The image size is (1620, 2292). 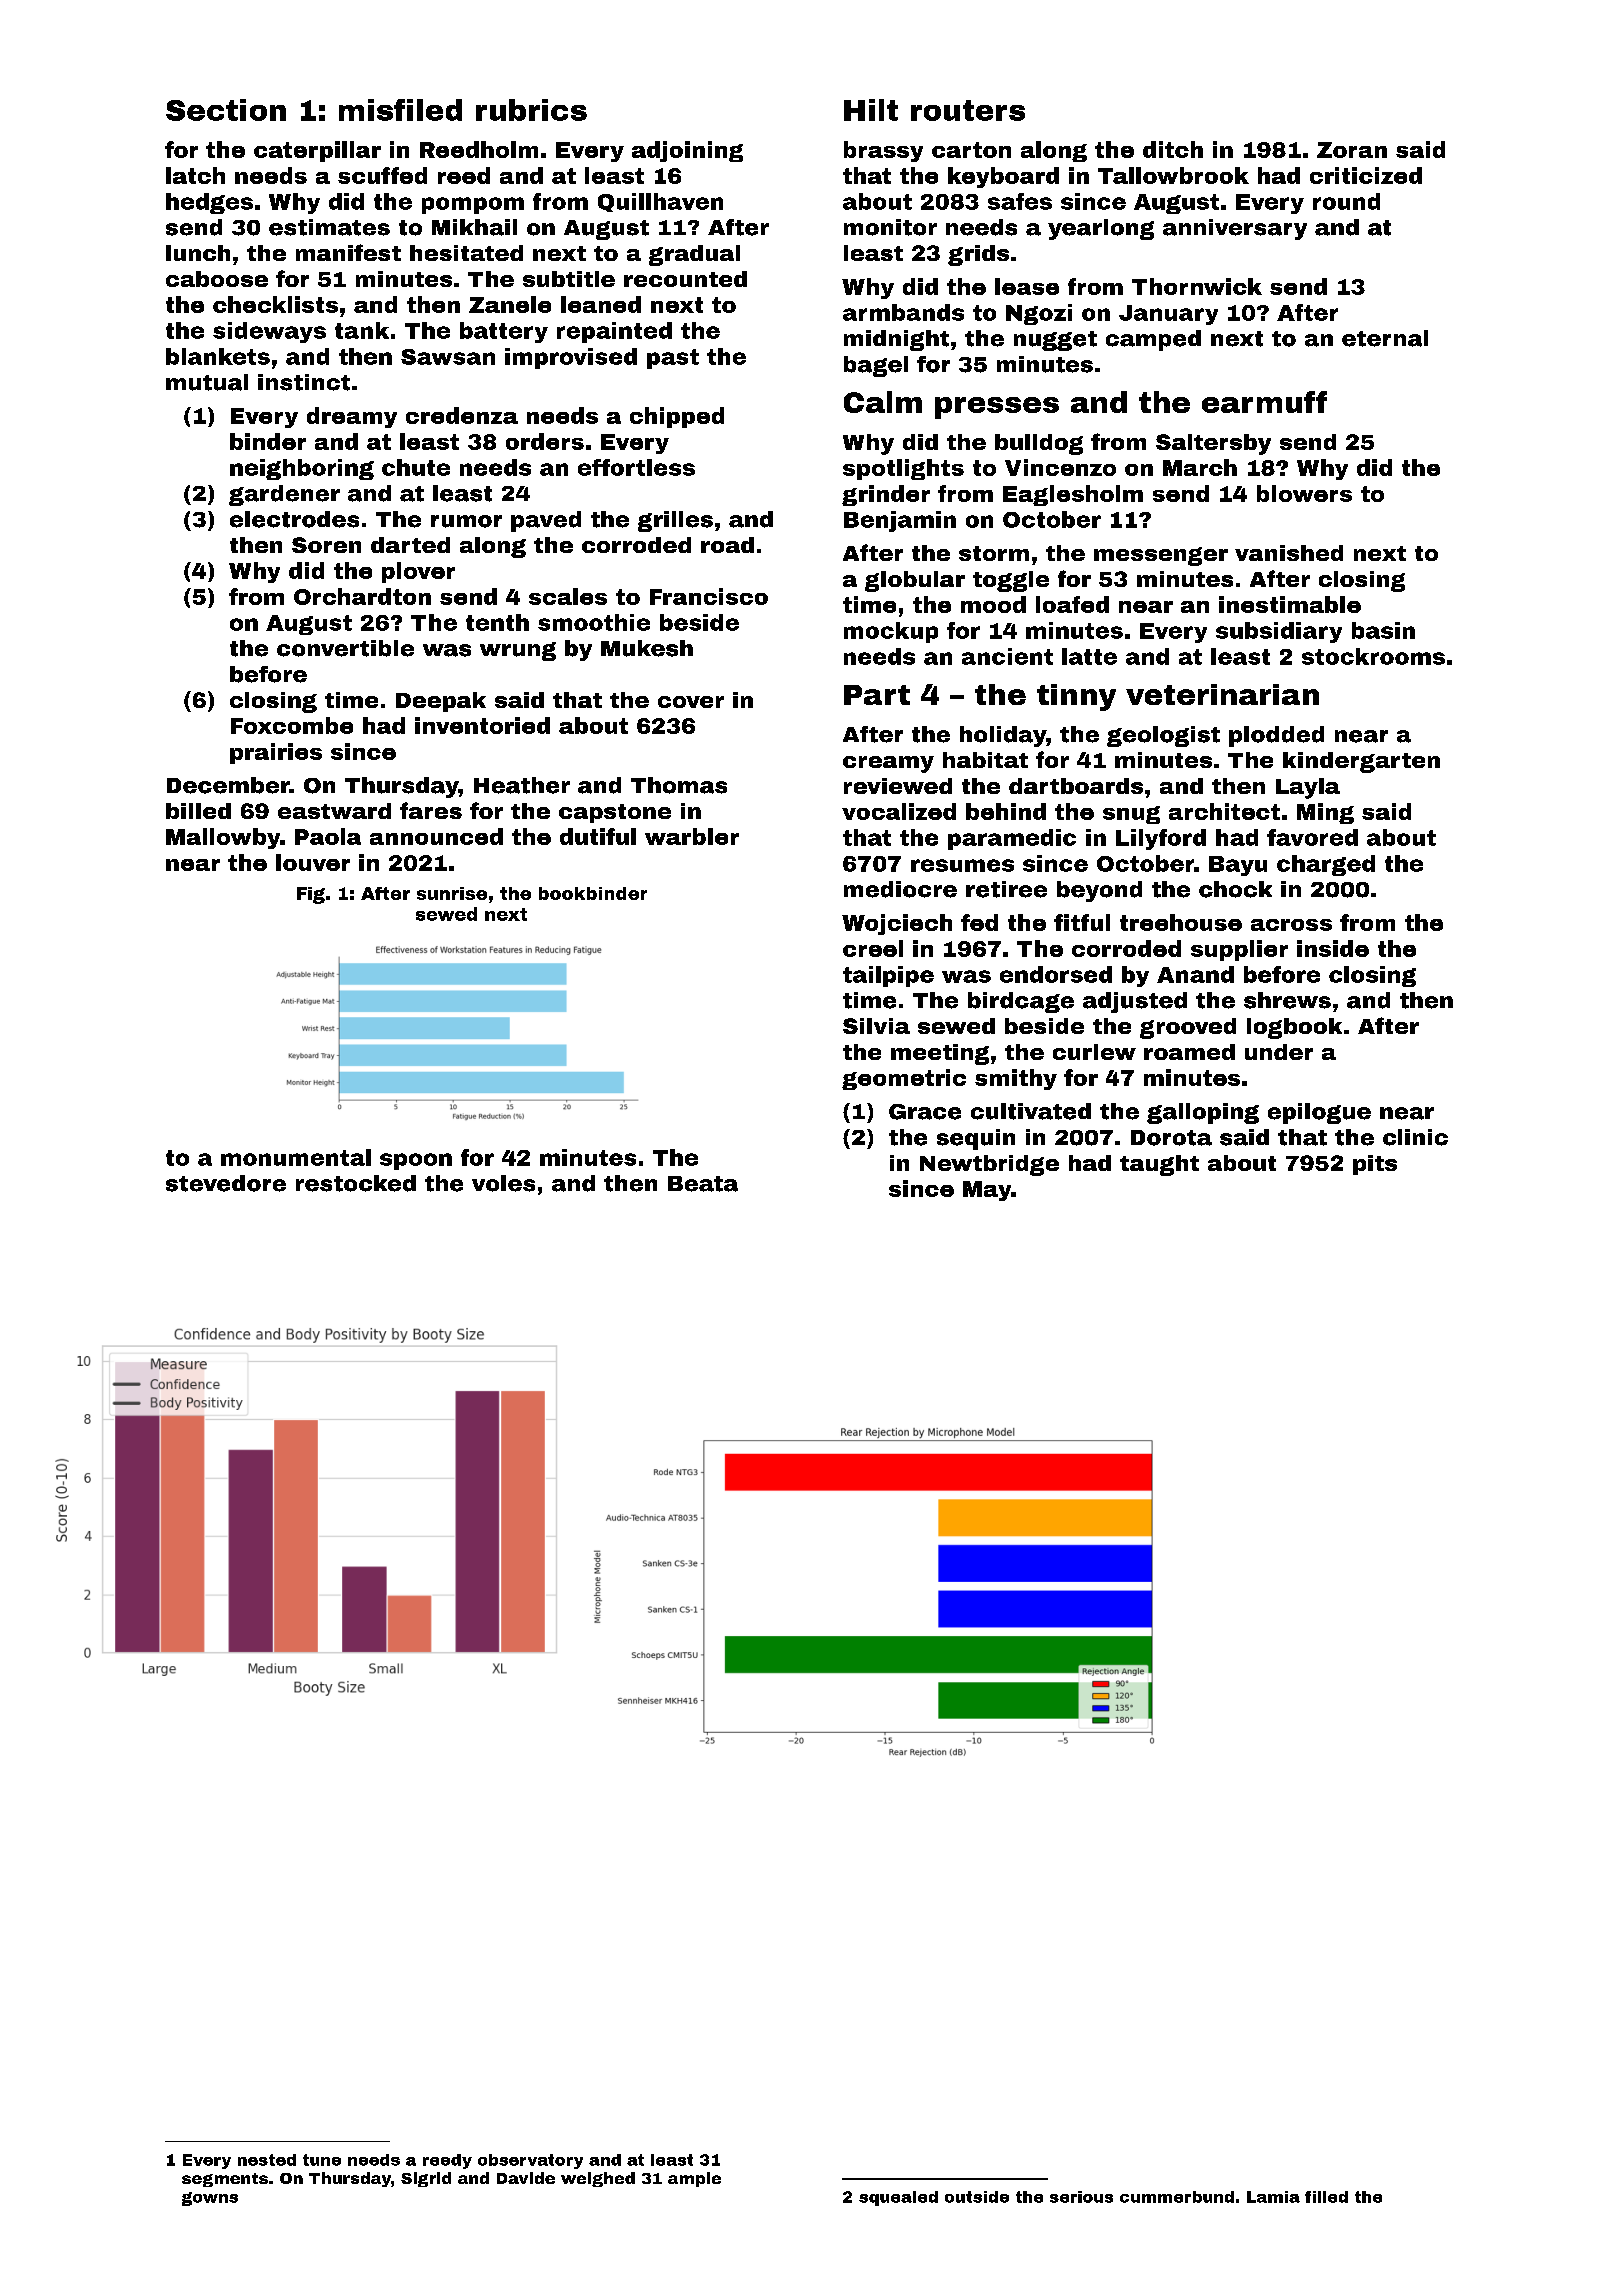 I want to click on Hilt, so click(x=871, y=110).
